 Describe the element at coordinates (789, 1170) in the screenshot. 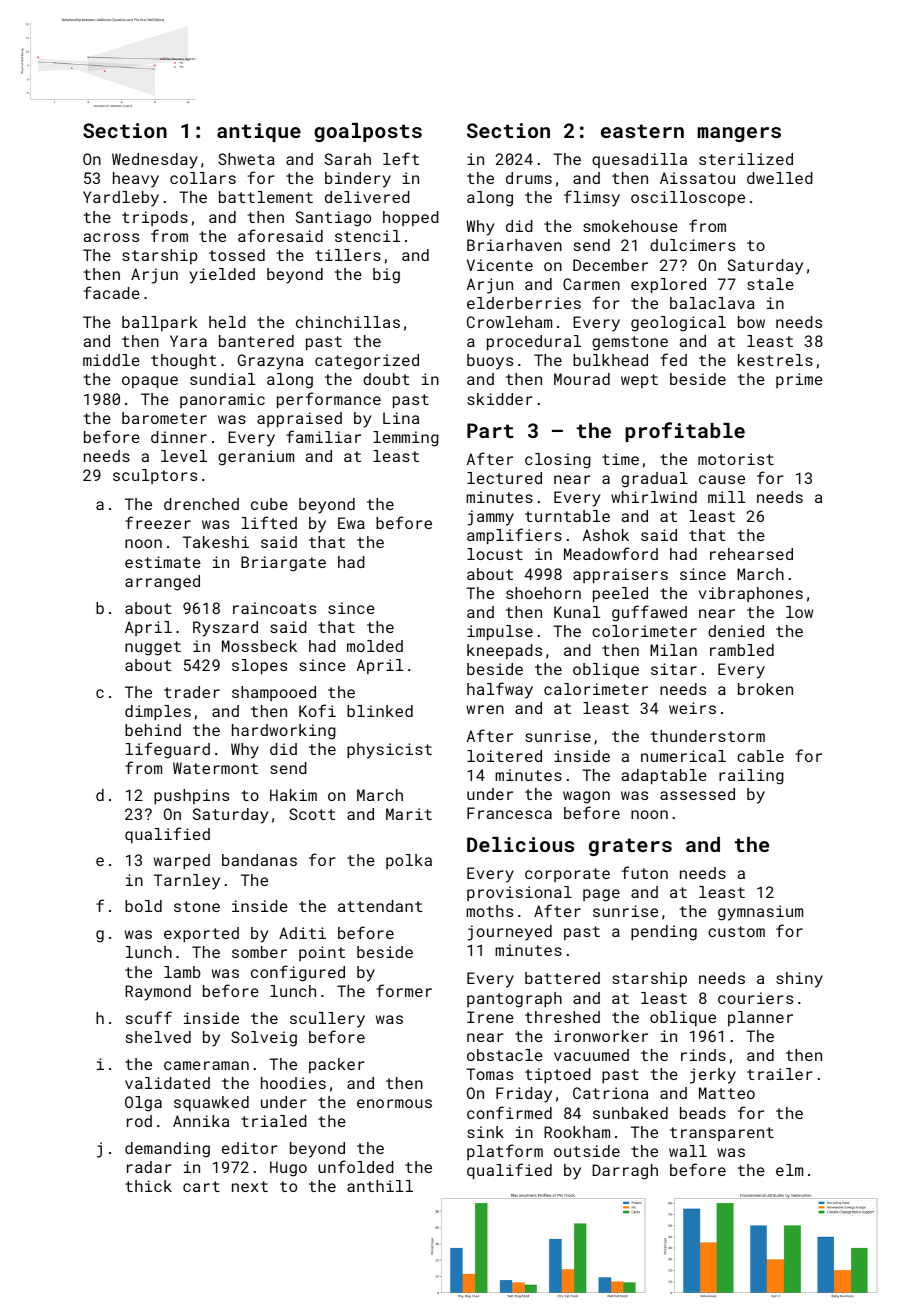

I see `elm` at that location.
